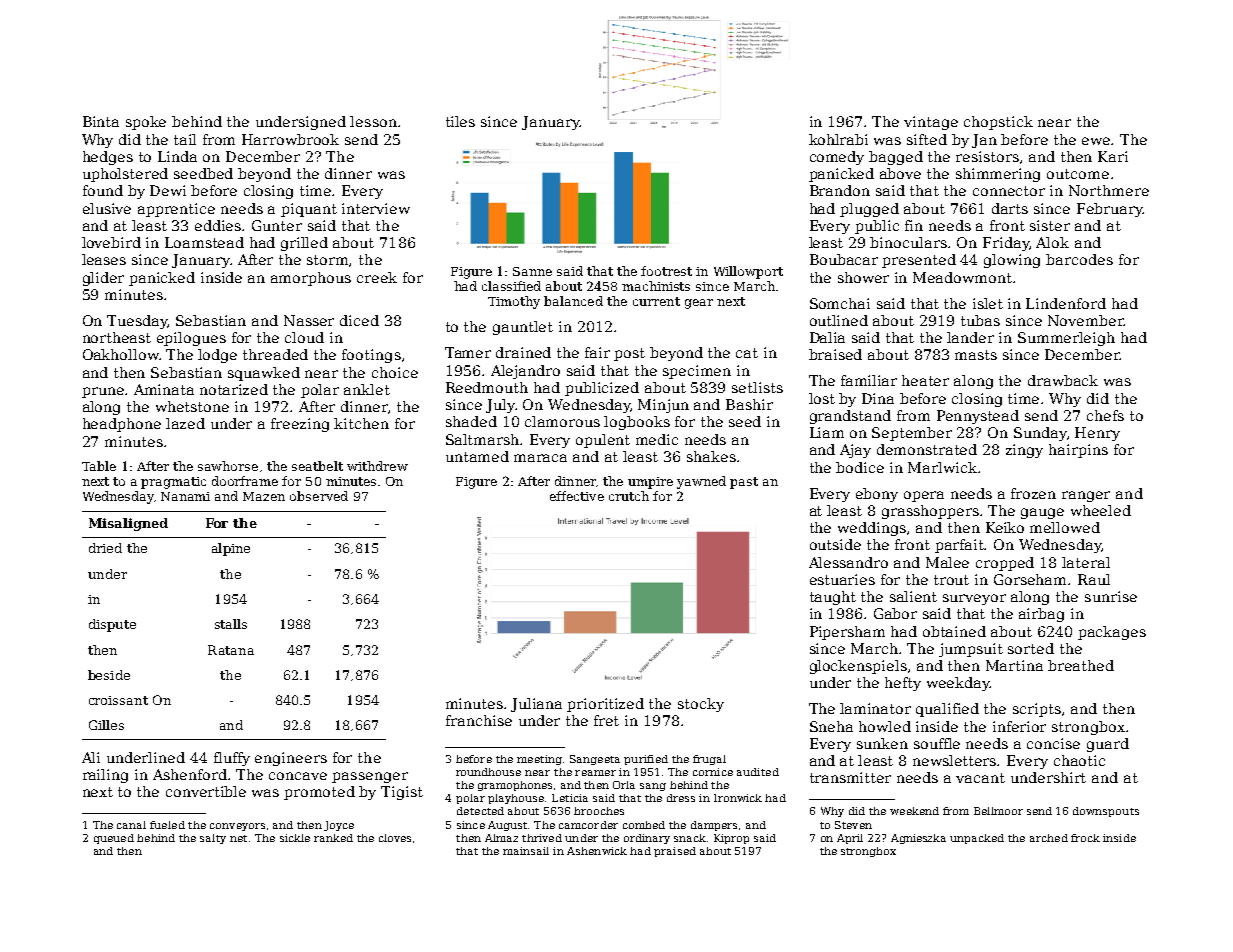 The width and height of the document is (1233, 952). Describe the element at coordinates (1109, 190) in the document. I see `Northmere` at that location.
